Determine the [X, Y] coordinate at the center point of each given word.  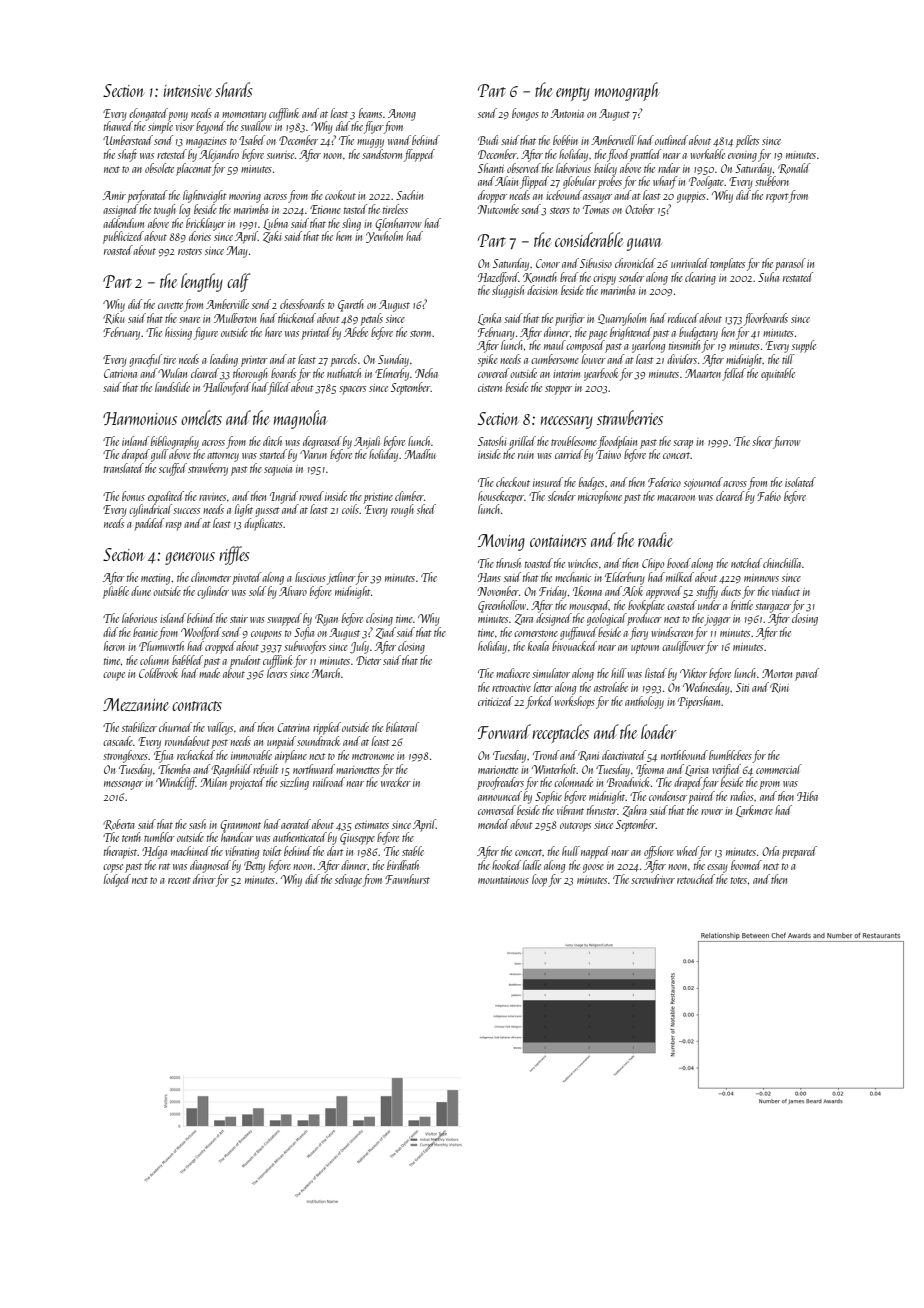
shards [234, 89]
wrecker [396, 782]
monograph [627, 91]
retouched [696, 879]
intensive [187, 91]
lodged [117, 880]
